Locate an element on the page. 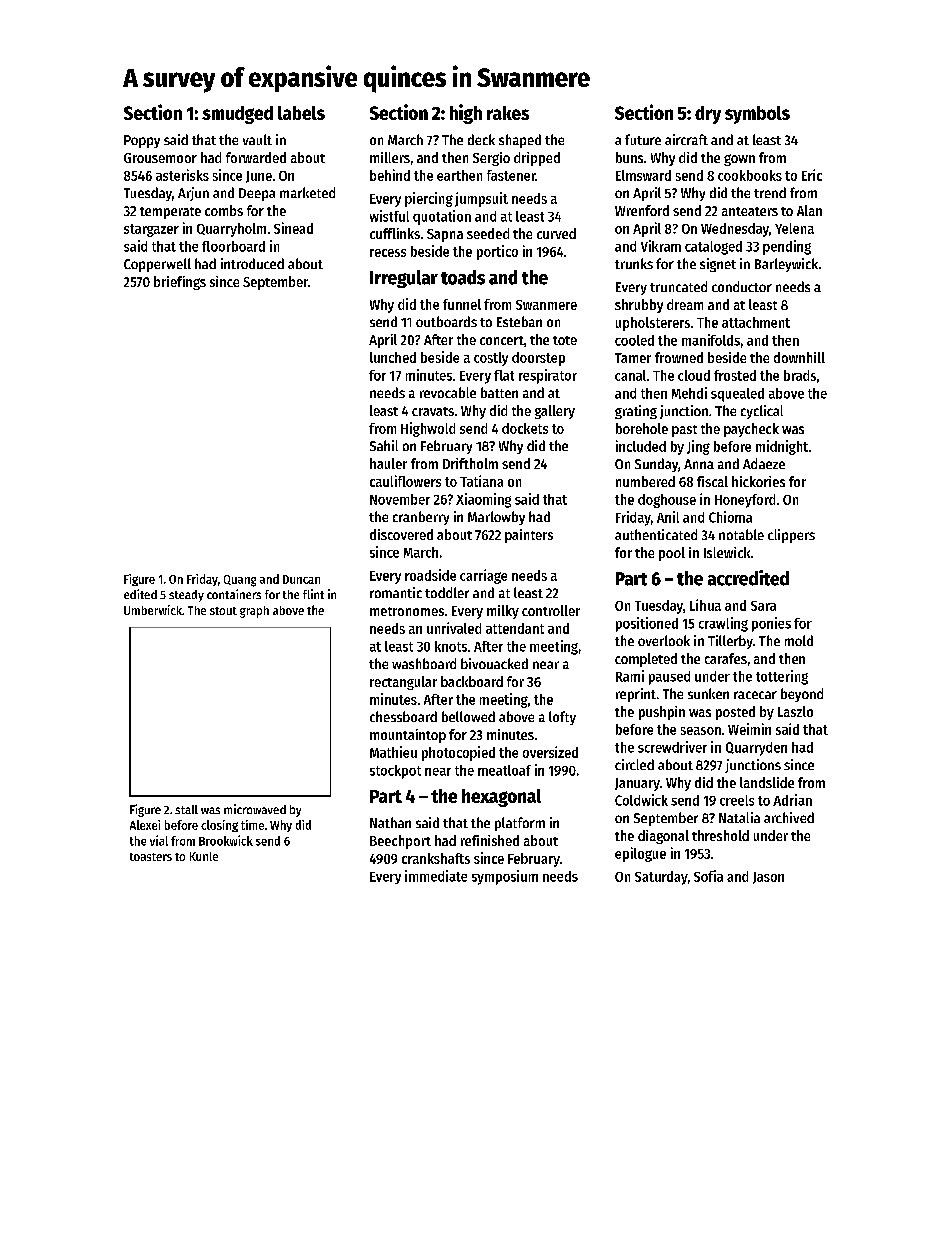 The image size is (952, 1233). Sahil is located at coordinates (384, 445).
